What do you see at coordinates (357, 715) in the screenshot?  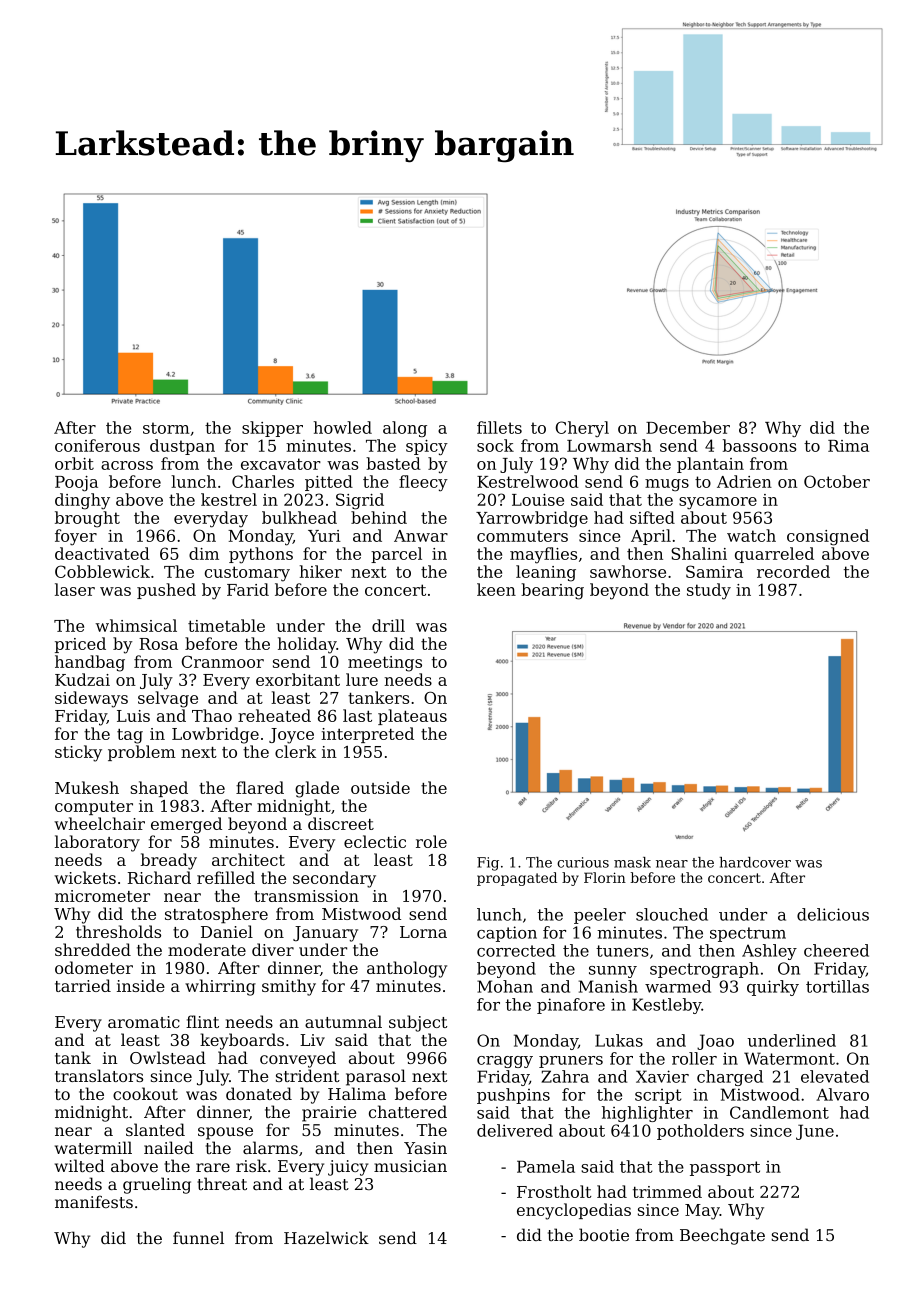 I see `last` at bounding box center [357, 715].
